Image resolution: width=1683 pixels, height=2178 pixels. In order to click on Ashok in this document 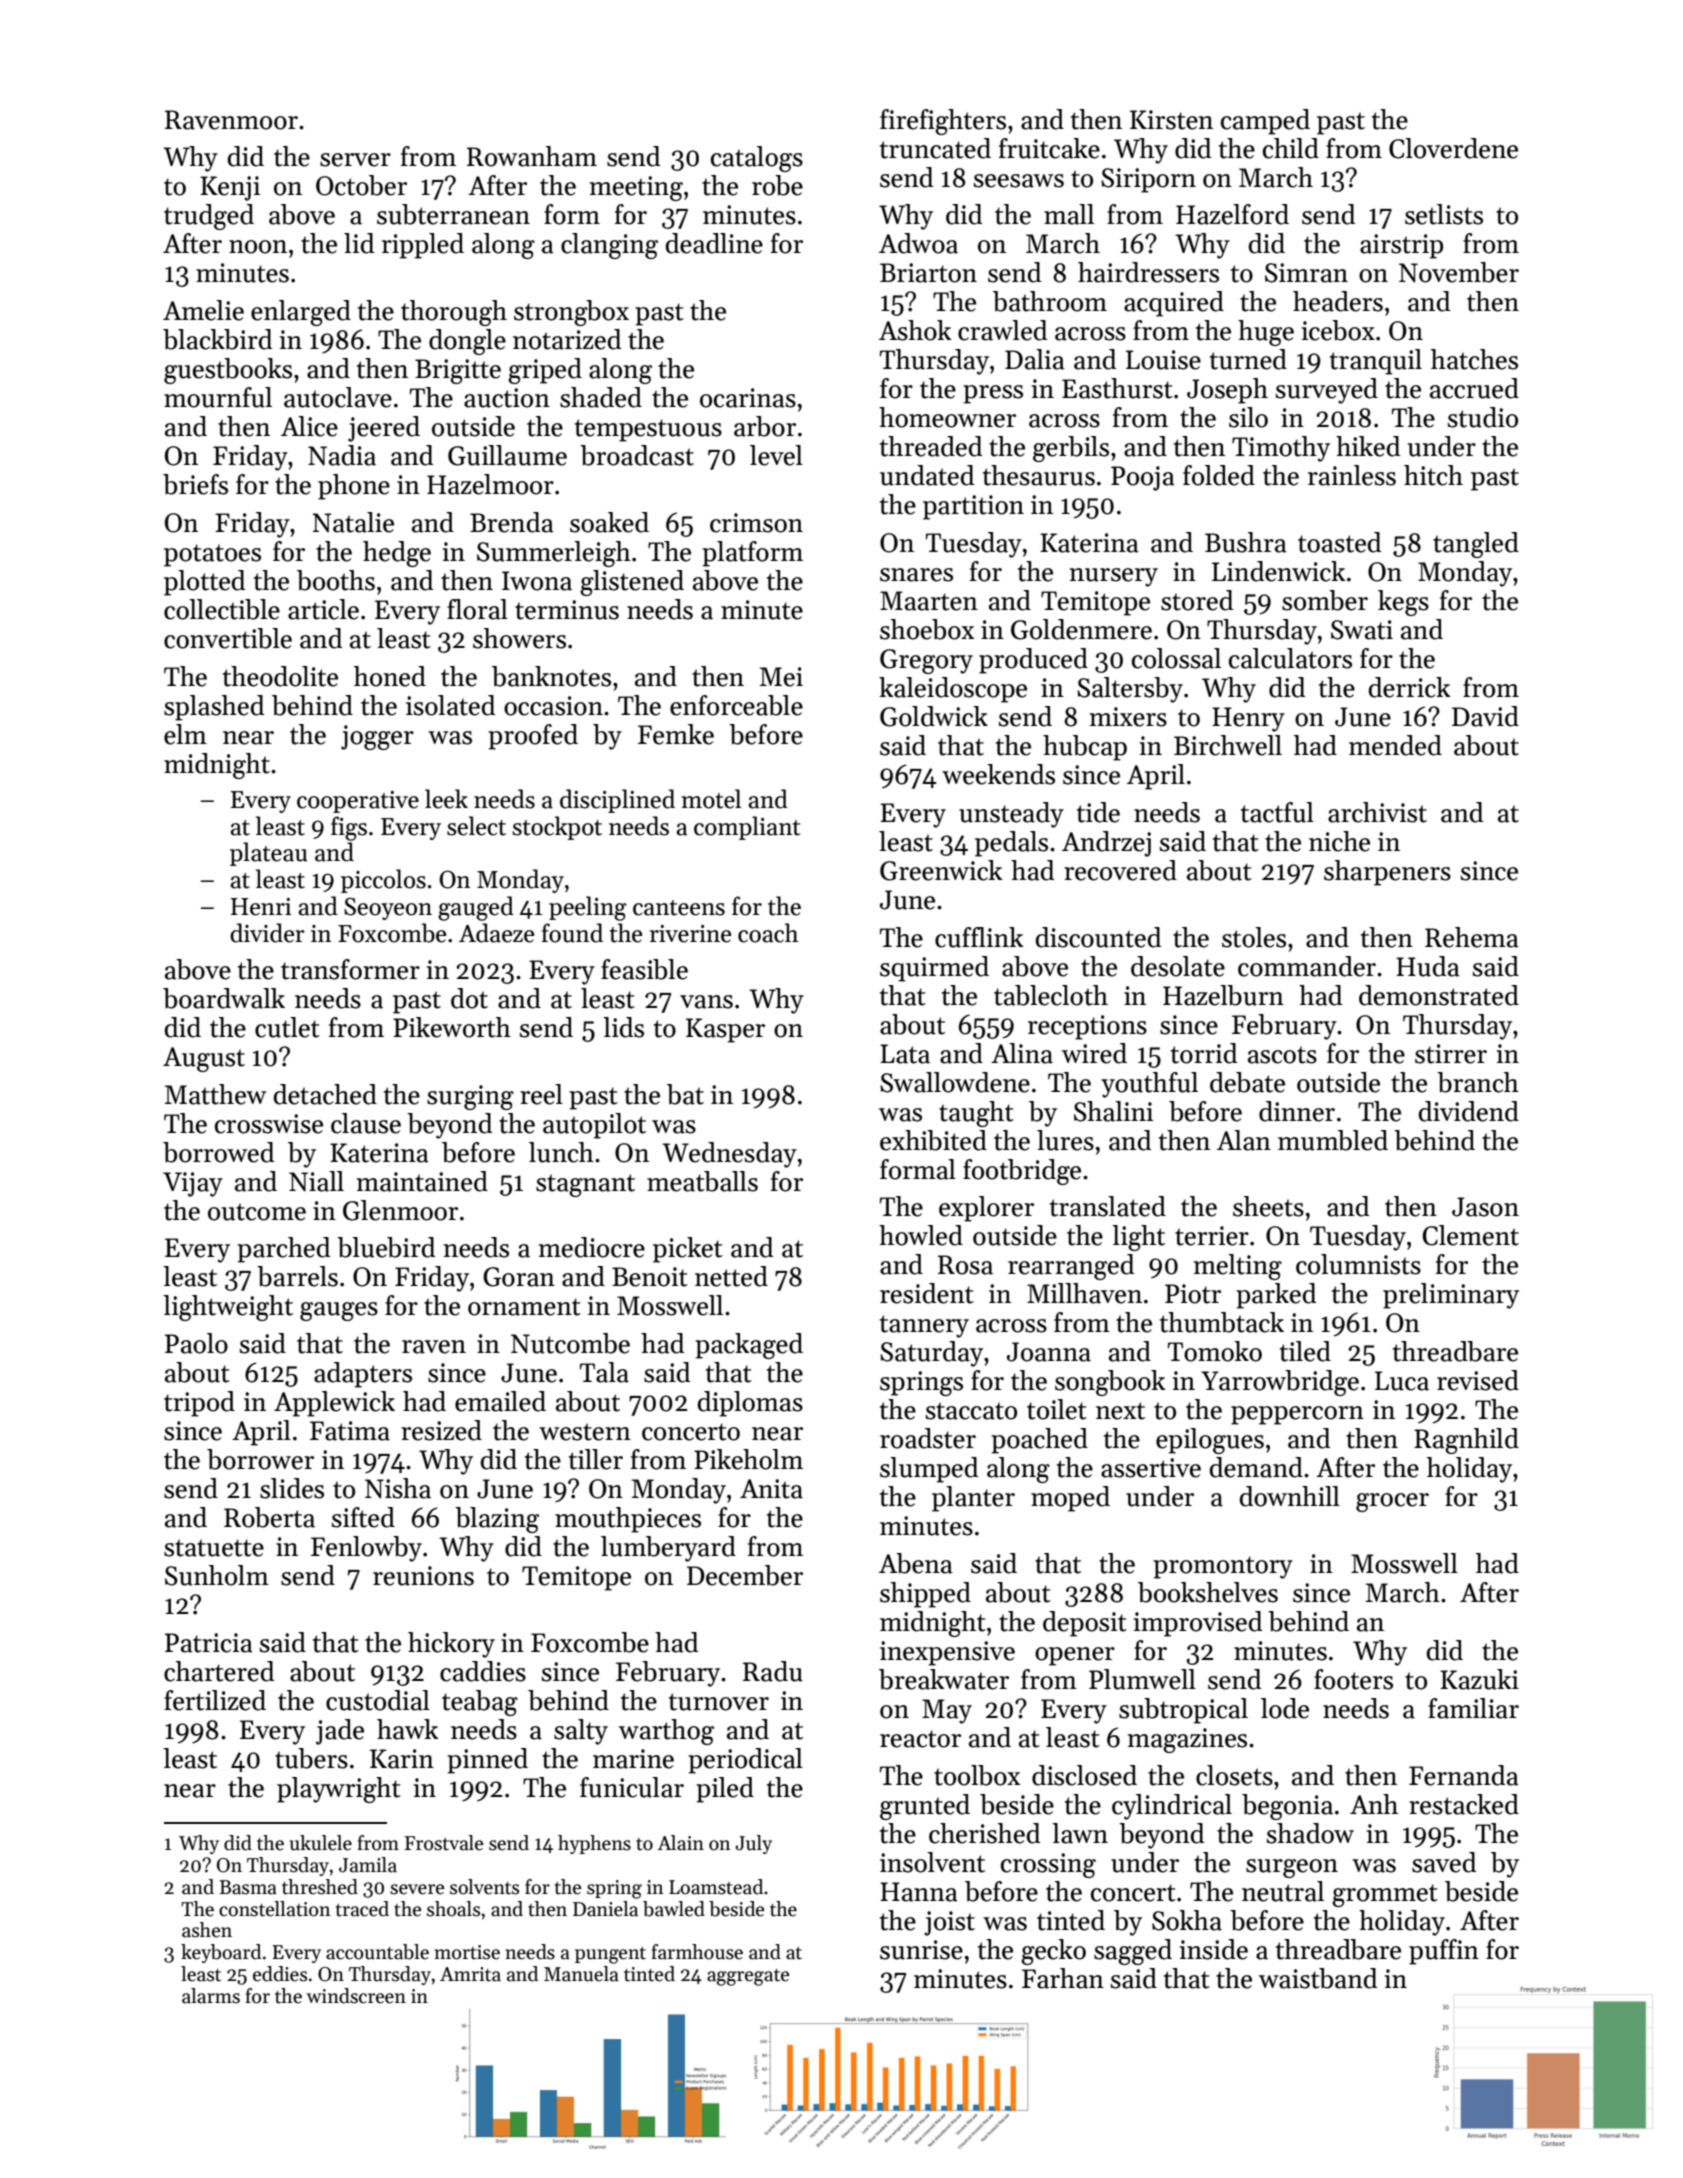, I will do `click(915, 330)`.
